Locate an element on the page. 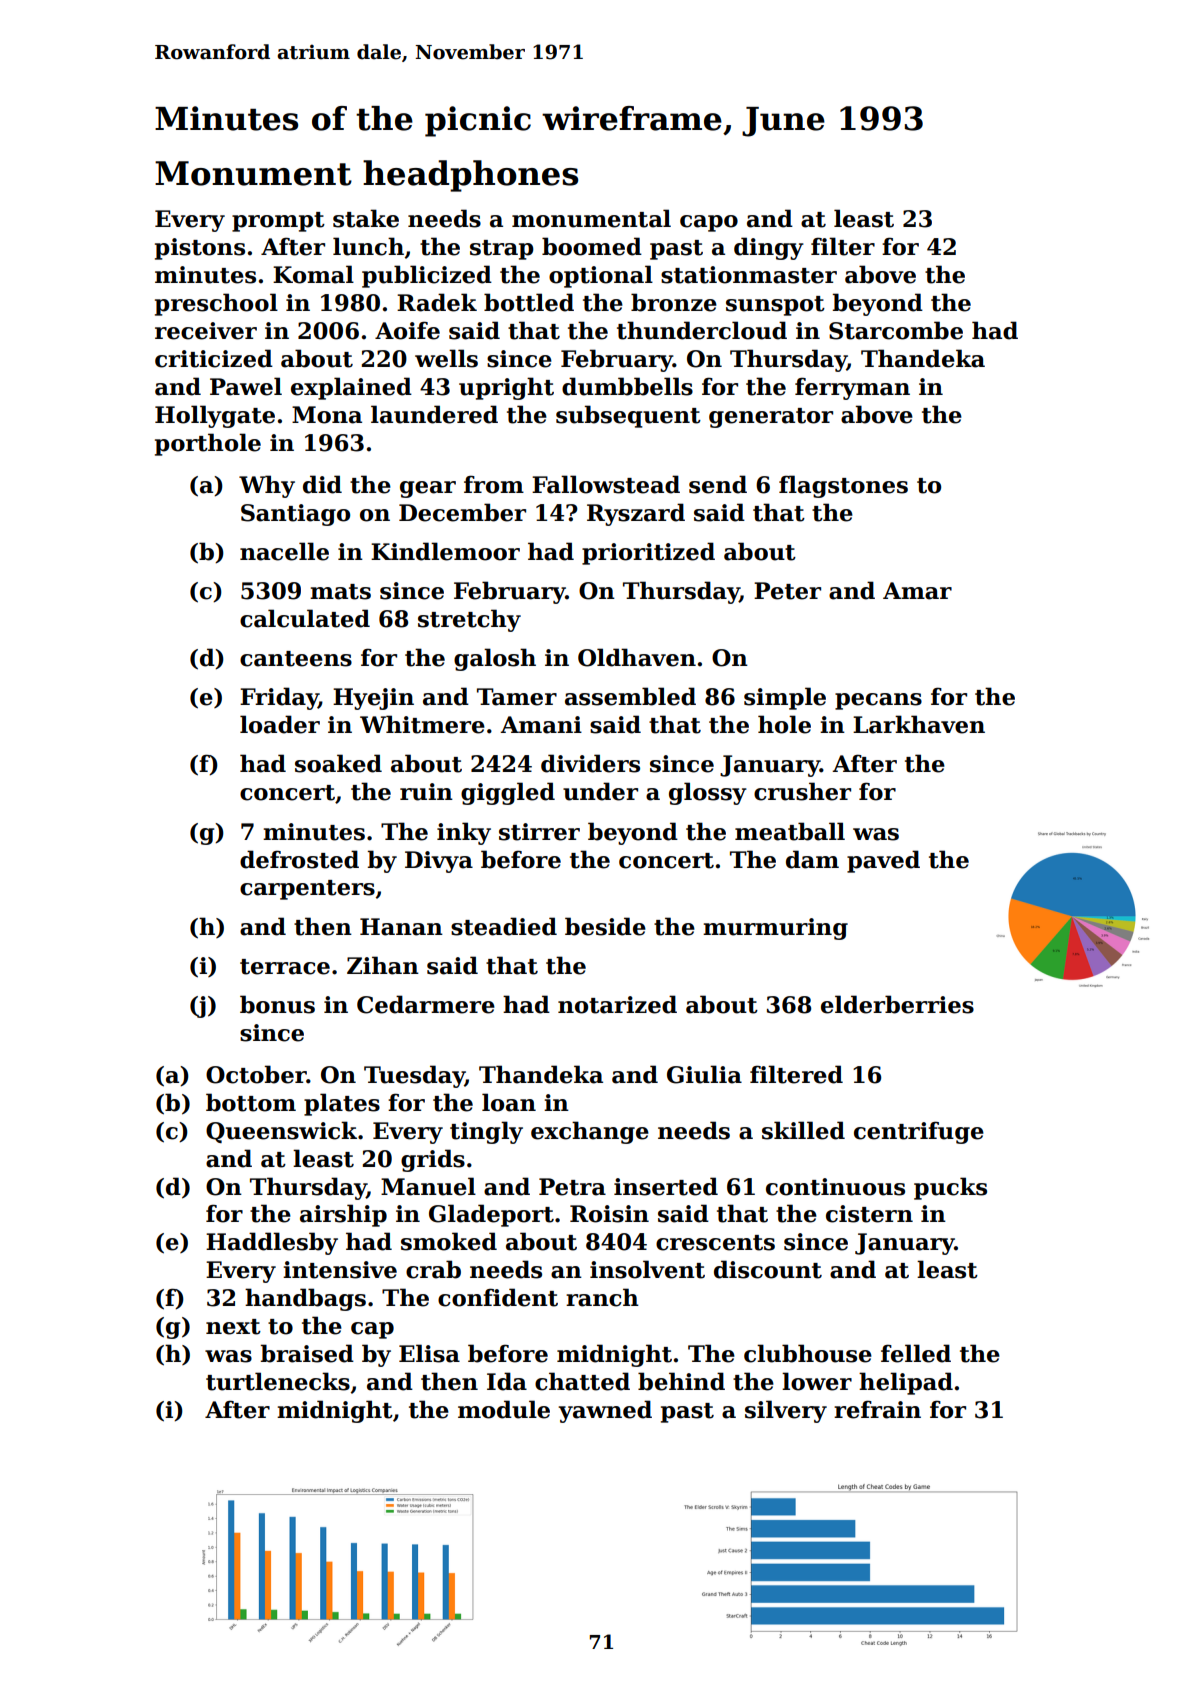 This document has width=1177, height=1704. canteens is located at coordinates (296, 659).
